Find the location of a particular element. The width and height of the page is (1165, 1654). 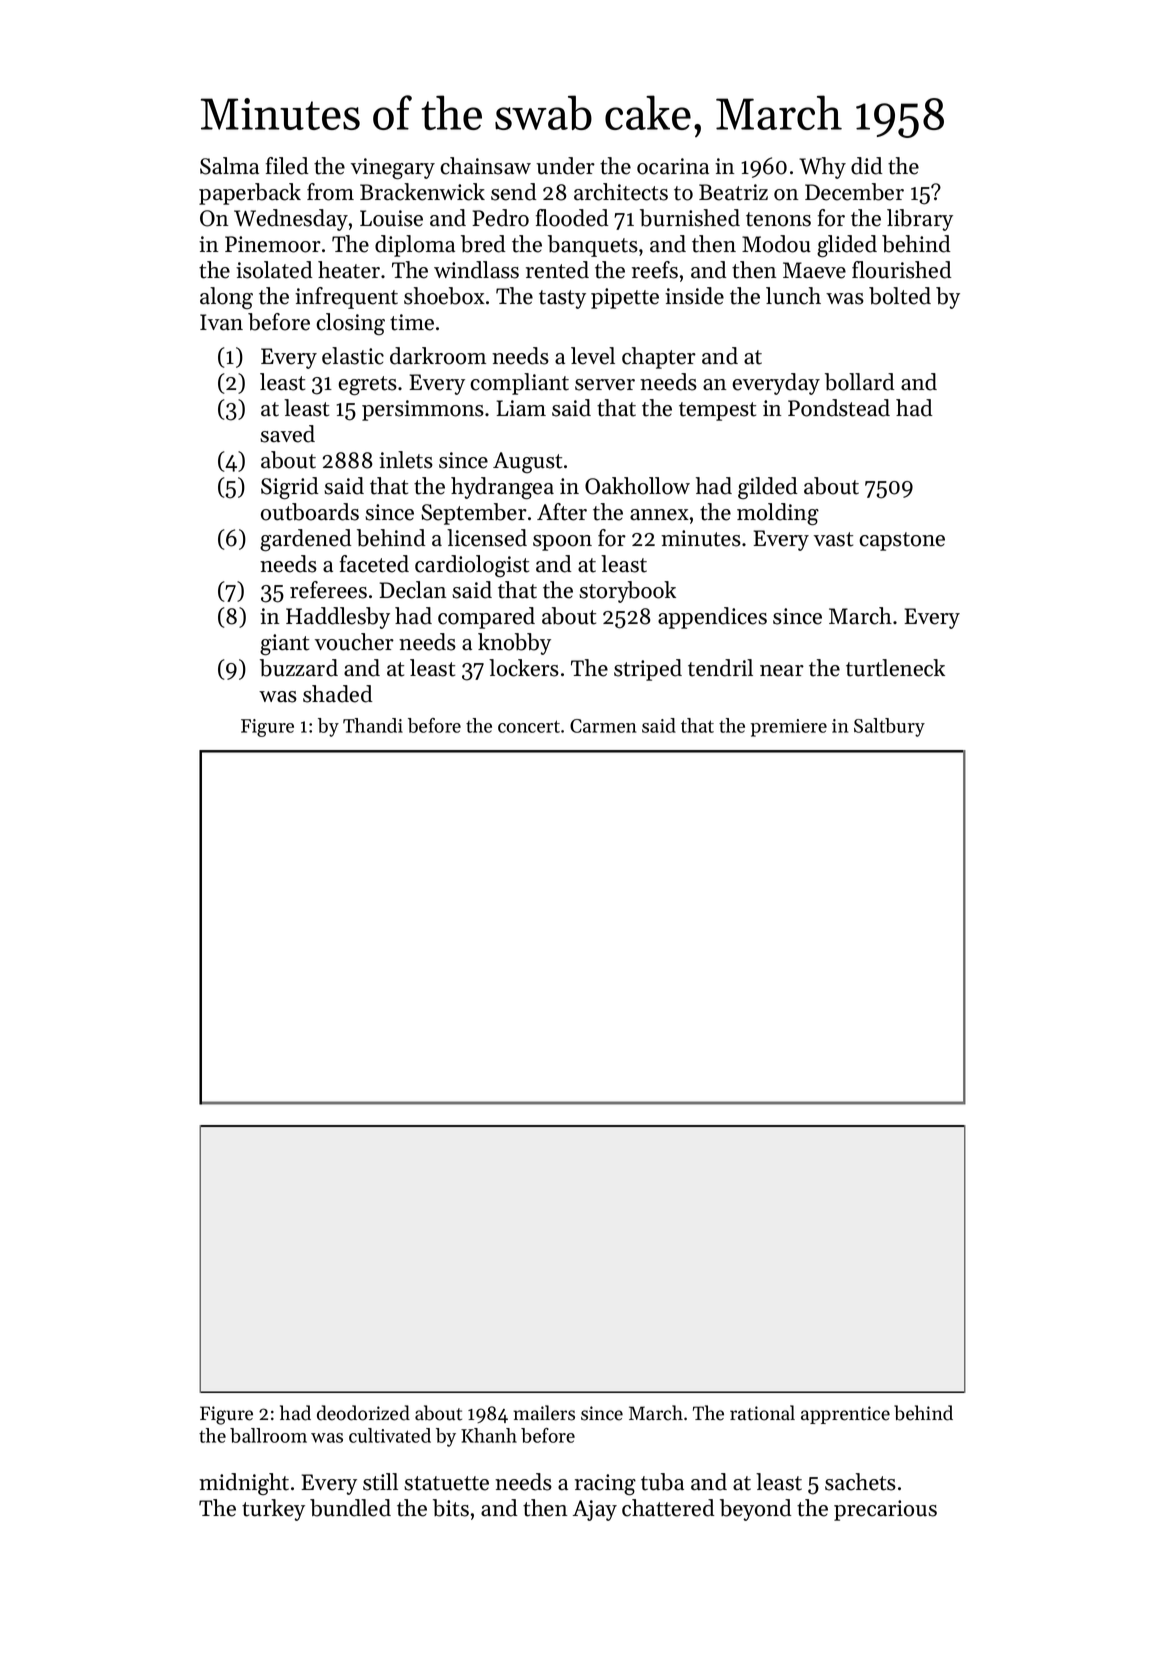

turtleneck is located at coordinates (895, 668).
